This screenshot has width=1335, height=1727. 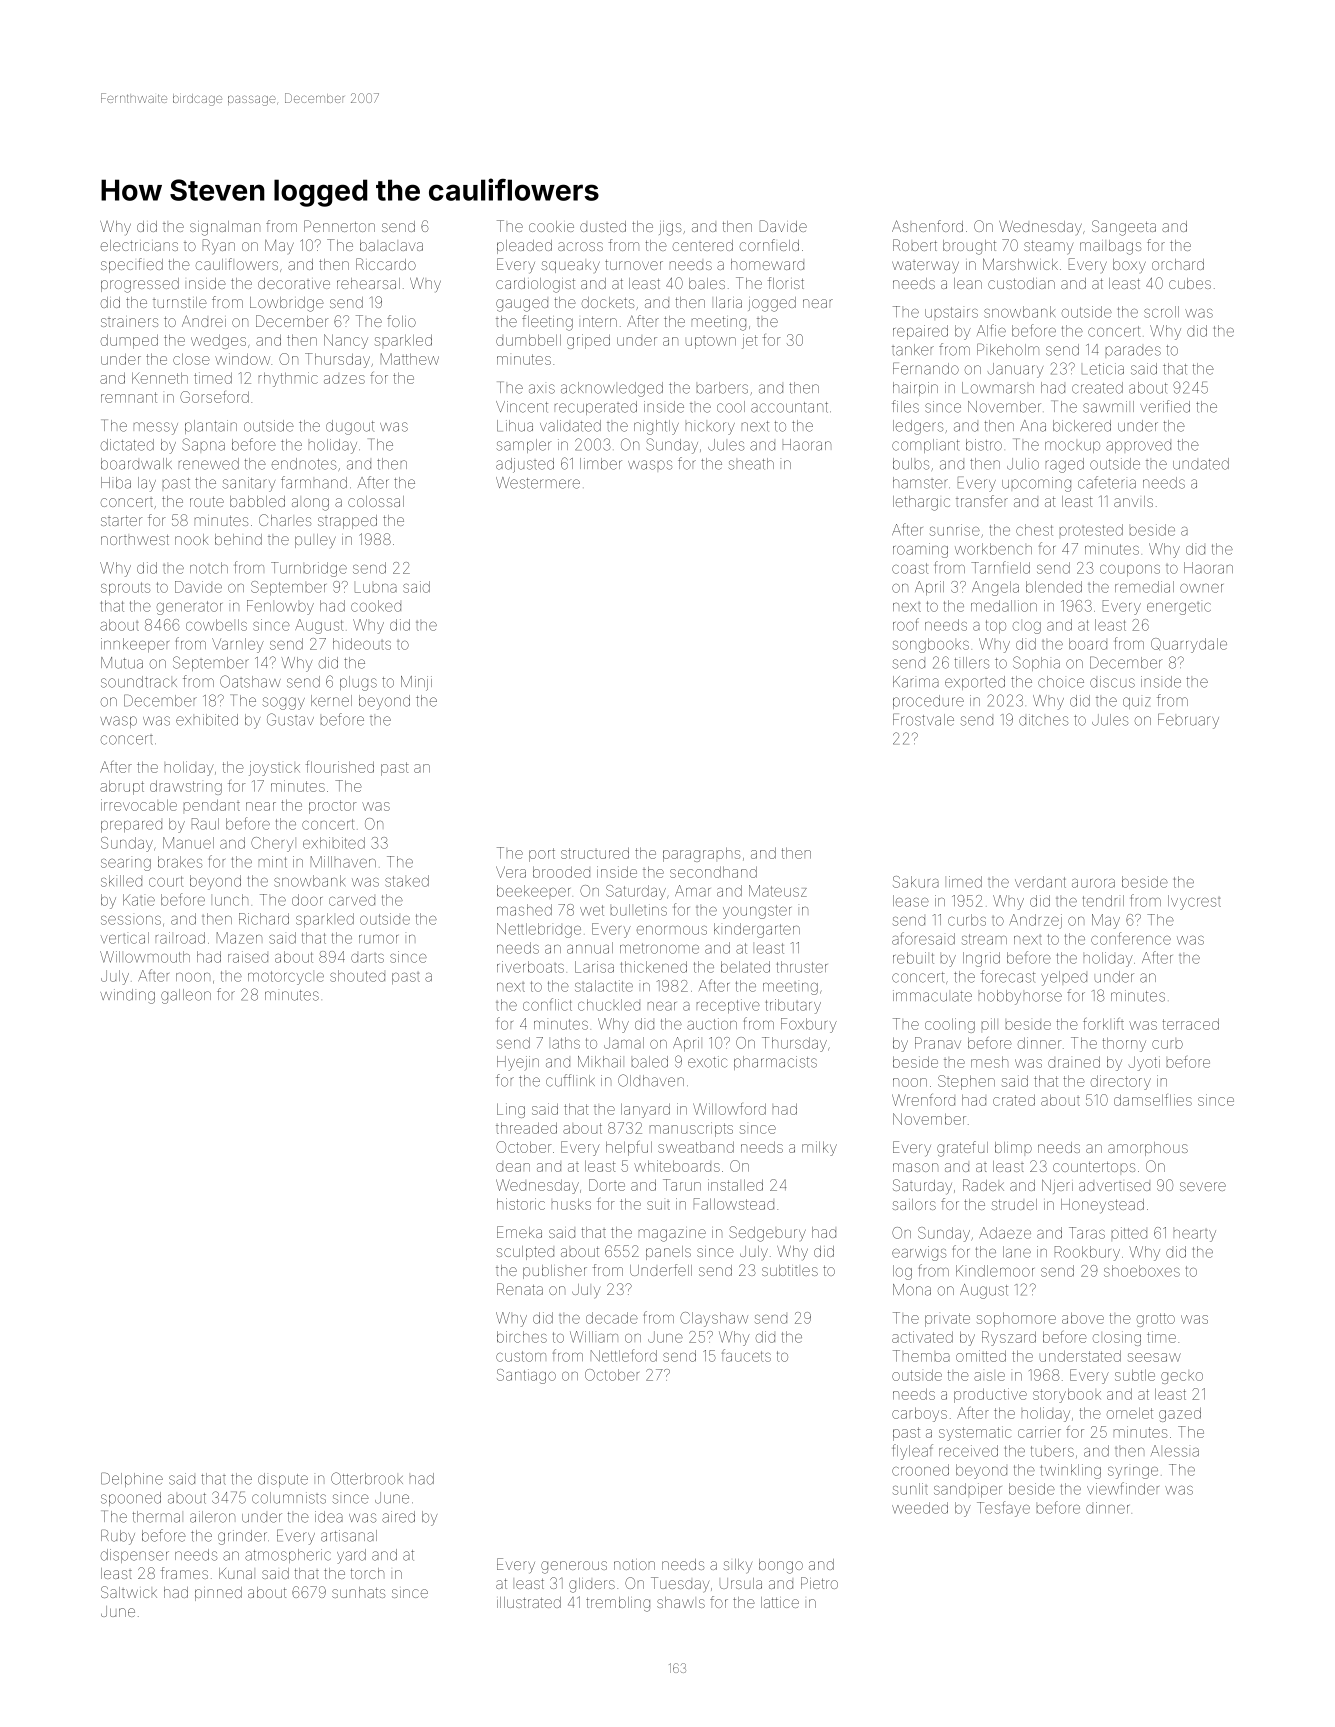 What do you see at coordinates (358, 1592) in the screenshot?
I see `sunhats` at bounding box center [358, 1592].
